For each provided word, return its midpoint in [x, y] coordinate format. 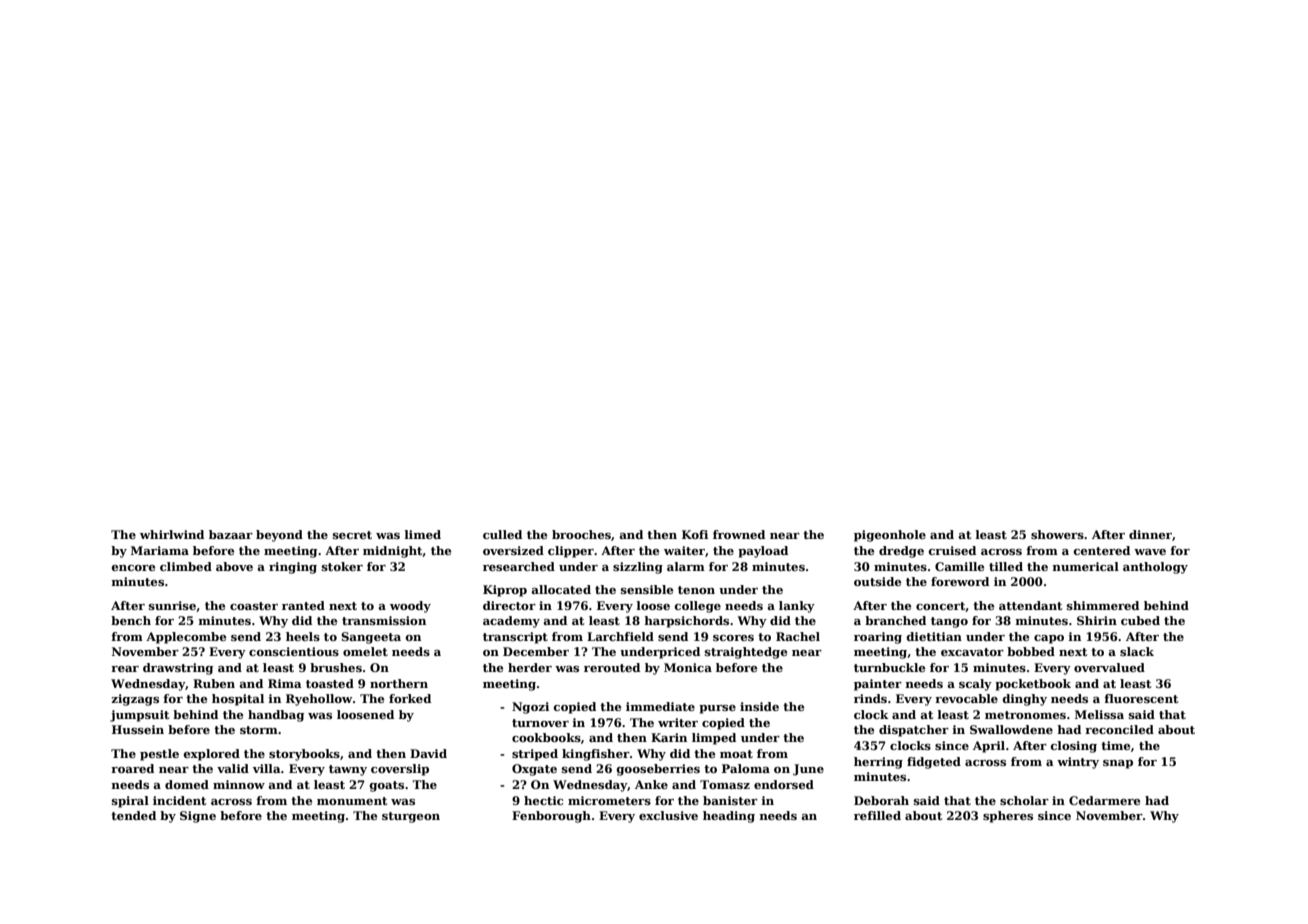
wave [1150, 552]
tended [133, 815]
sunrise [172, 605]
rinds [870, 698]
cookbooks [546, 737]
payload [763, 552]
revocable [966, 698]
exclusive [668, 815]
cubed [1140, 620]
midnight [393, 552]
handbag [276, 716]
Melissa [1099, 714]
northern [399, 683]
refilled [877, 815]
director [509, 605]
